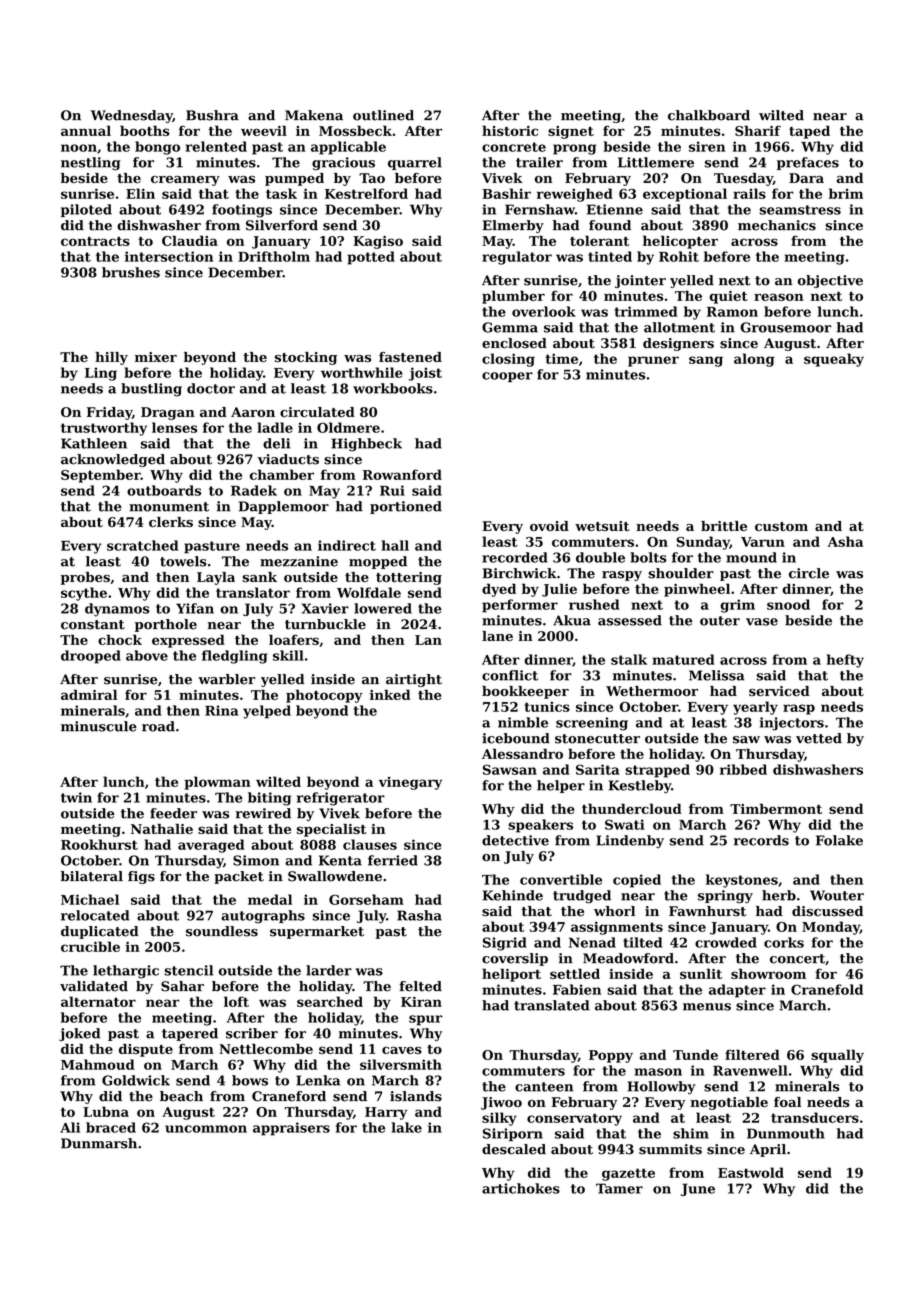 The image size is (924, 1308). What do you see at coordinates (561, 358) in the image?
I see `time` at bounding box center [561, 358].
